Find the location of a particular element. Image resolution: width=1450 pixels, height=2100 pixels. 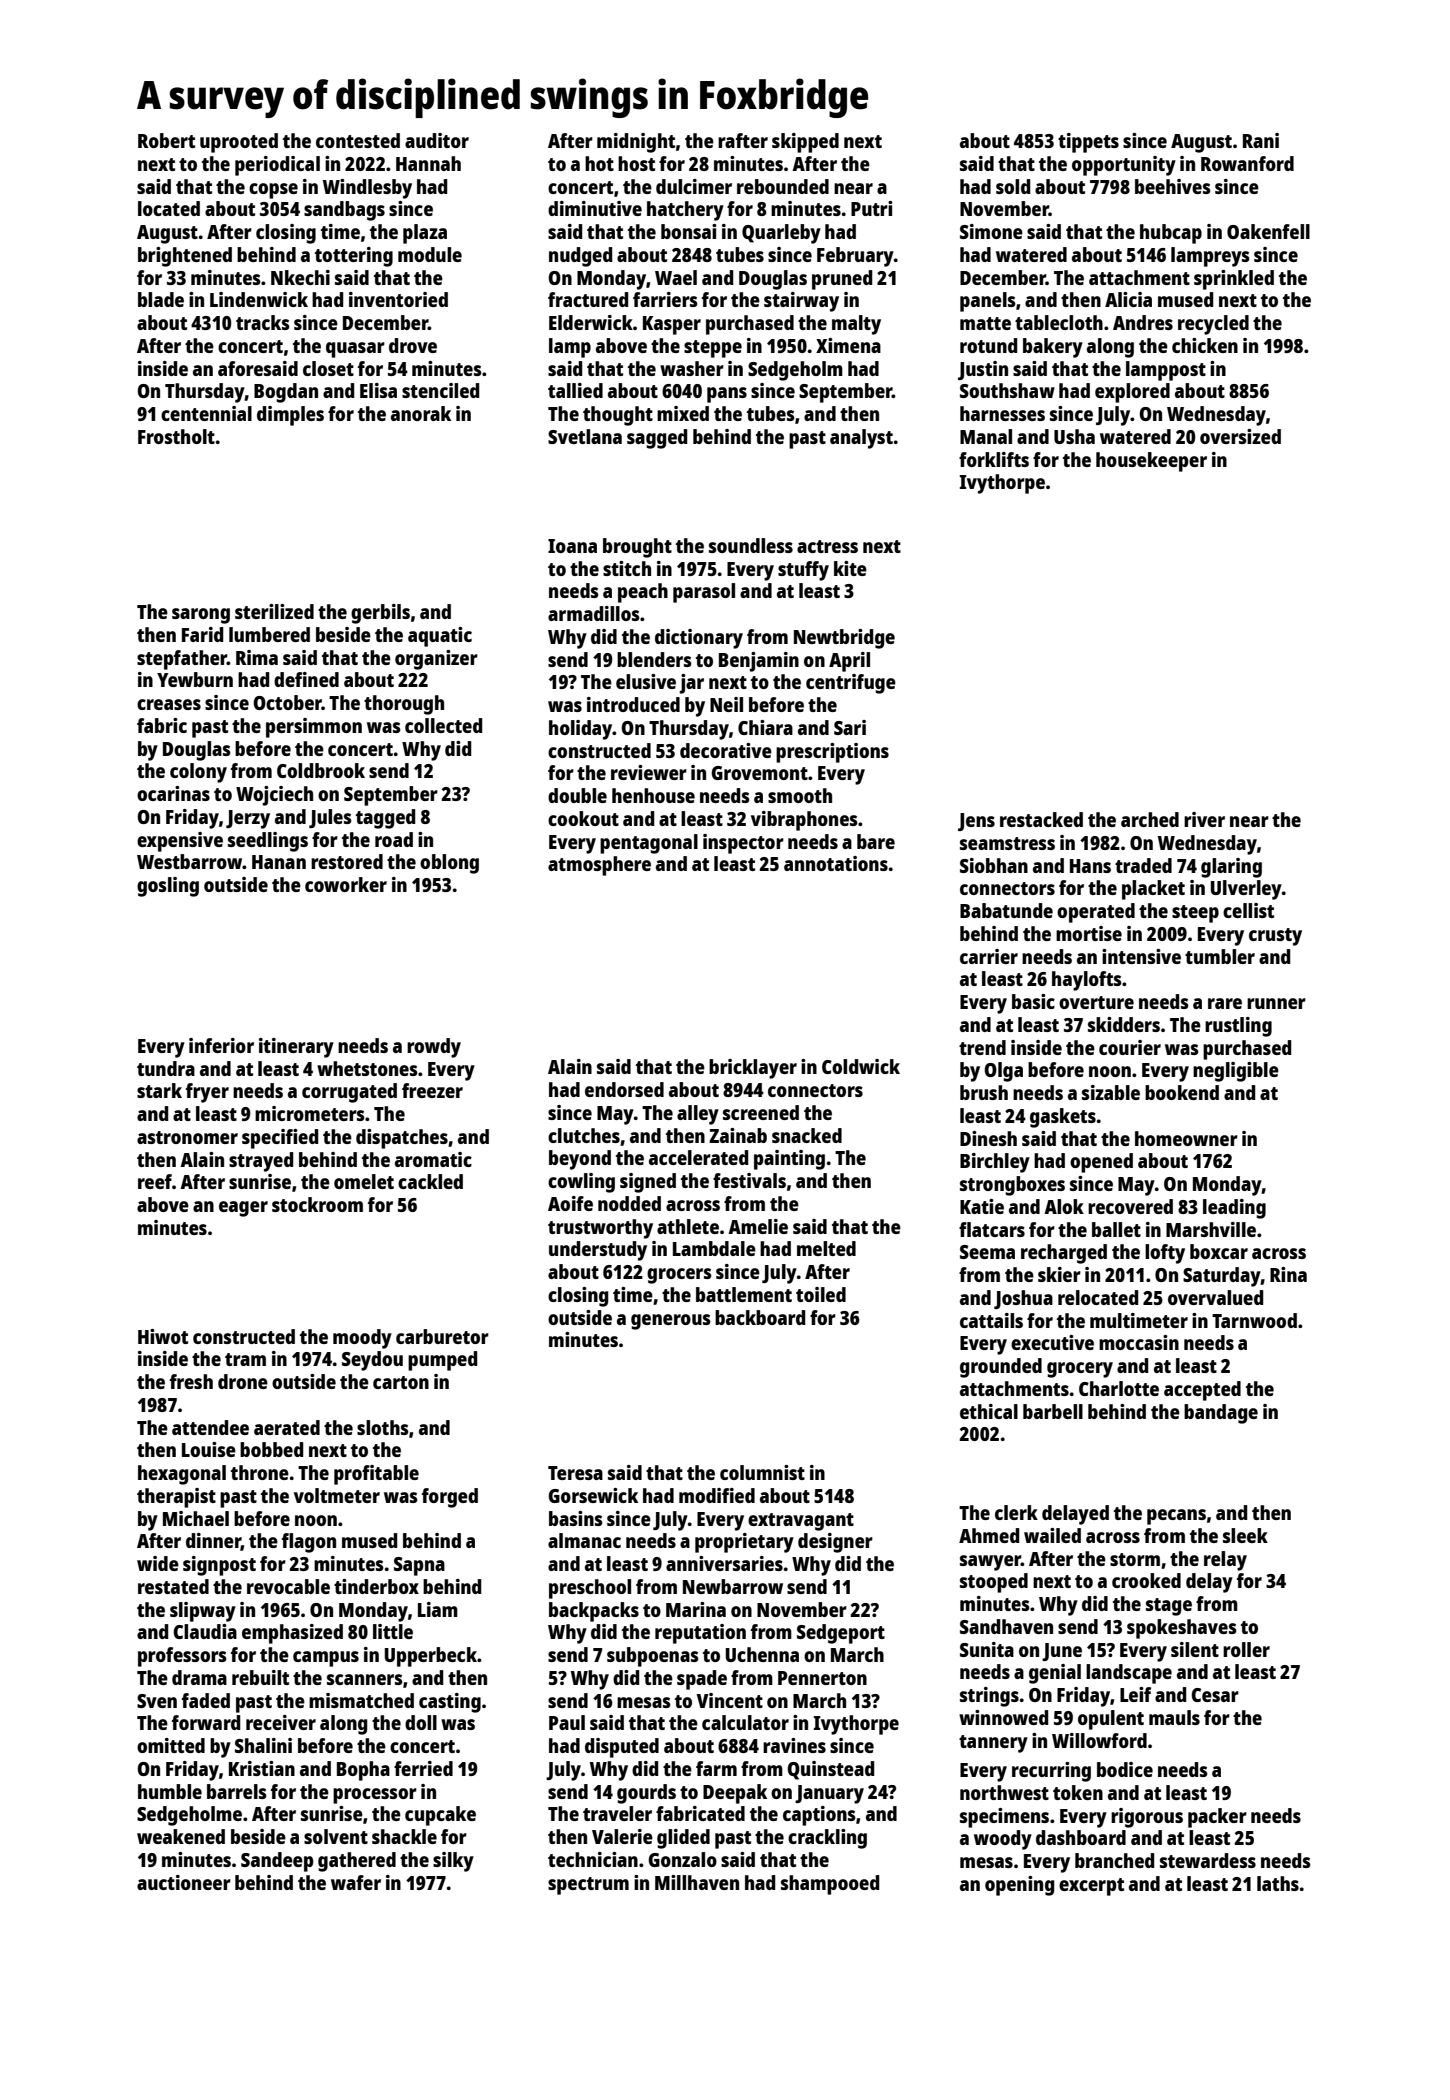

tippets is located at coordinates (1088, 143).
